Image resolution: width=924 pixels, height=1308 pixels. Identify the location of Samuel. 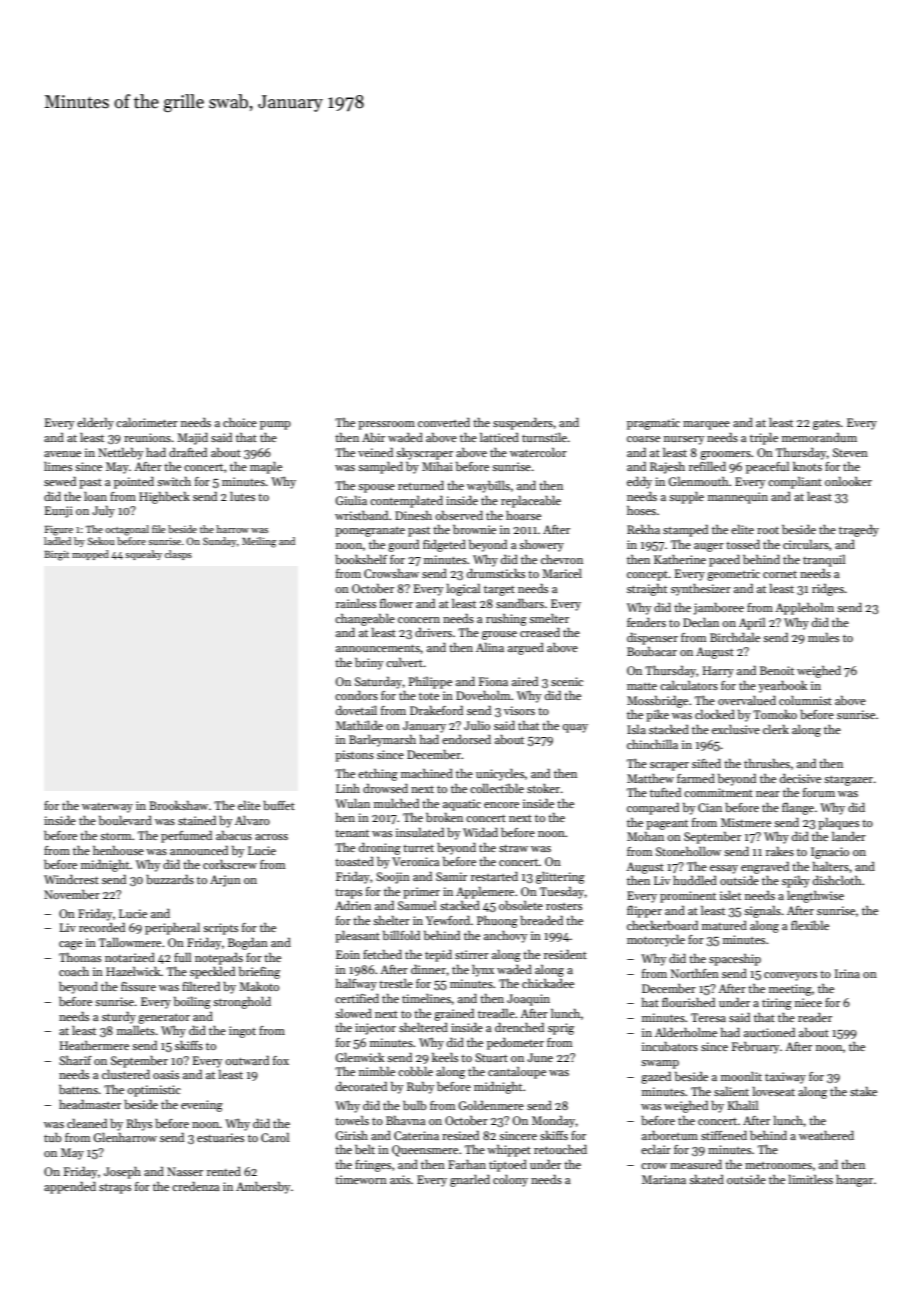
(417, 905).
